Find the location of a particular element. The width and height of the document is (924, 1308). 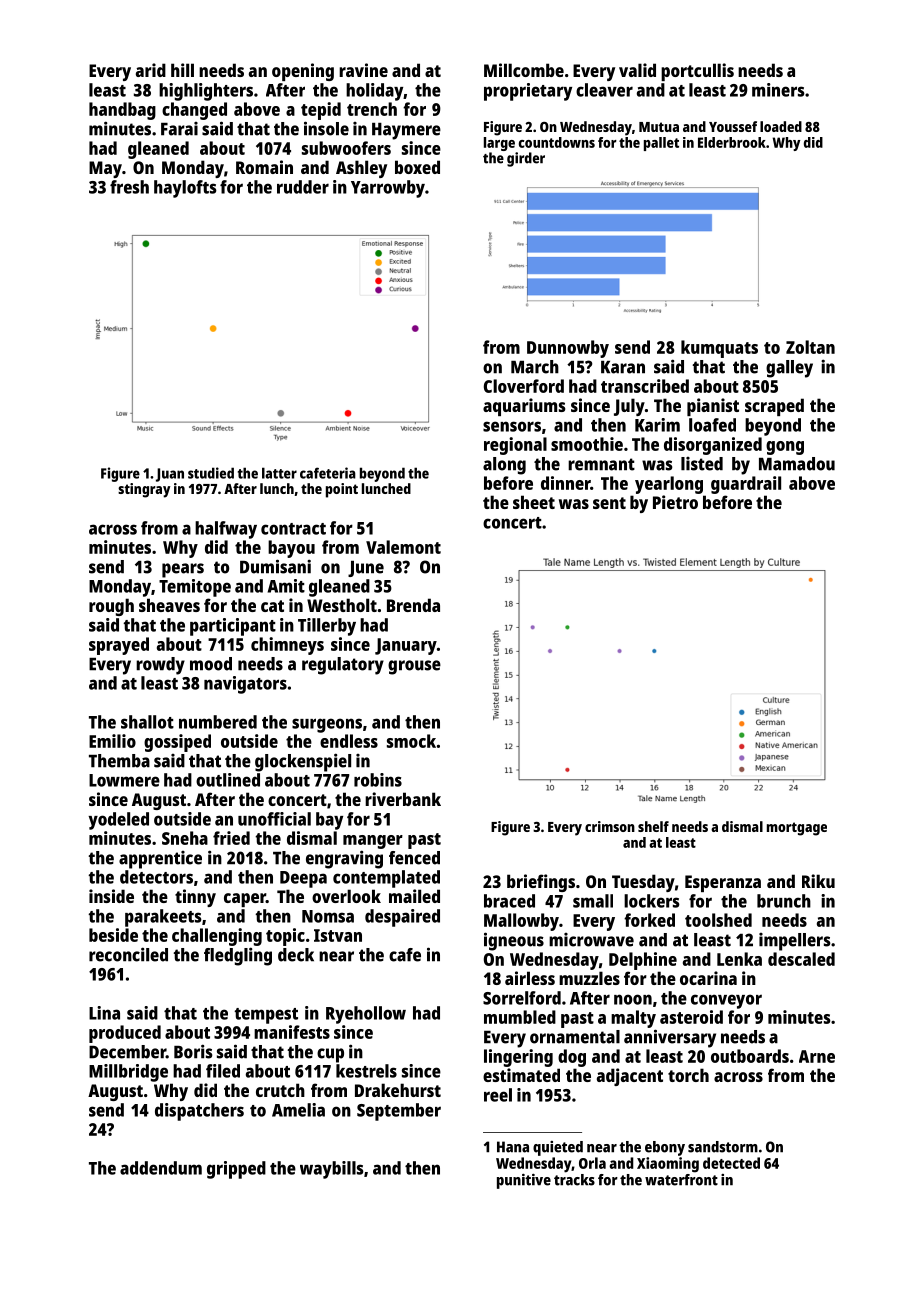

haylofts is located at coordinates (185, 189).
